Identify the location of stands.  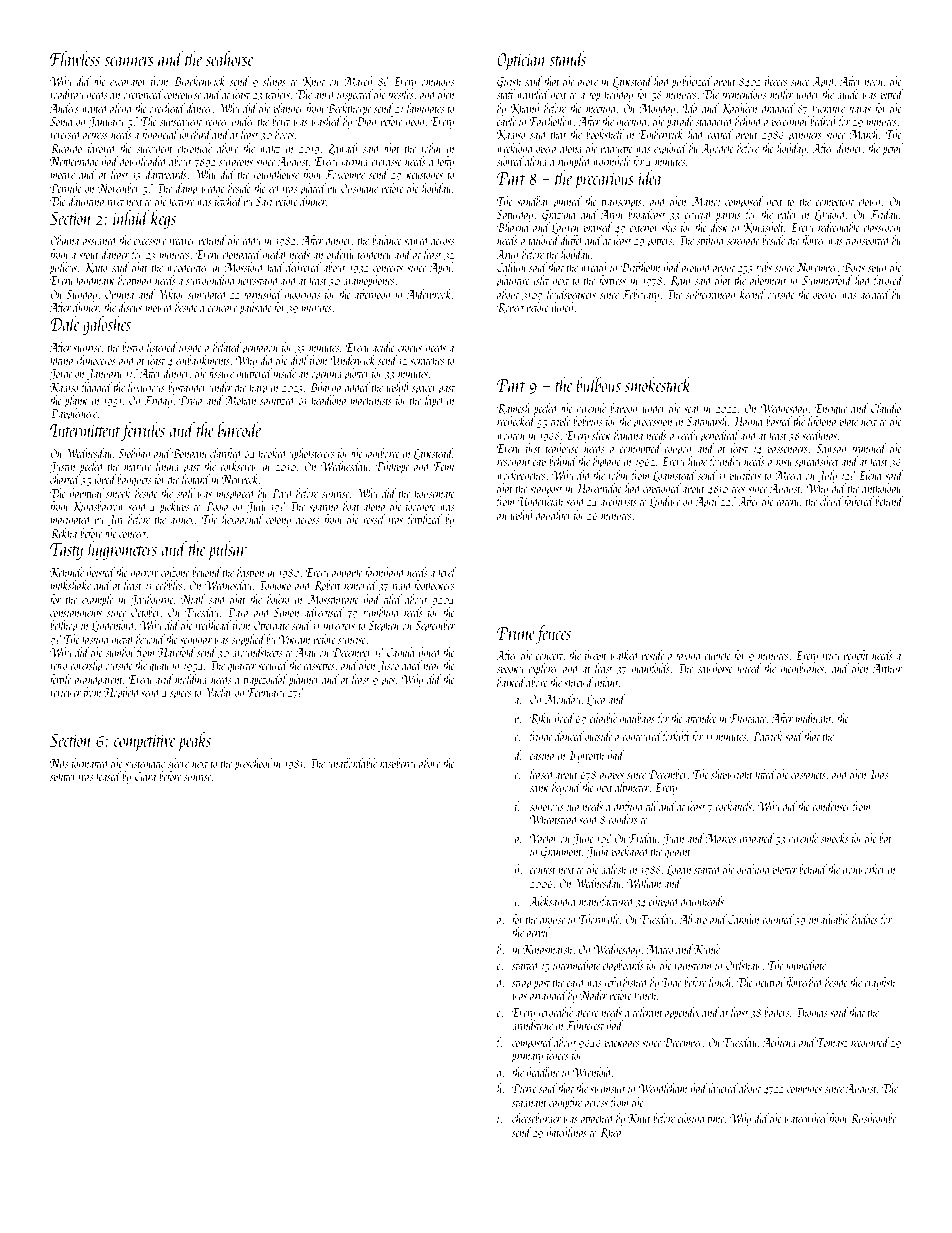
(567, 58).
